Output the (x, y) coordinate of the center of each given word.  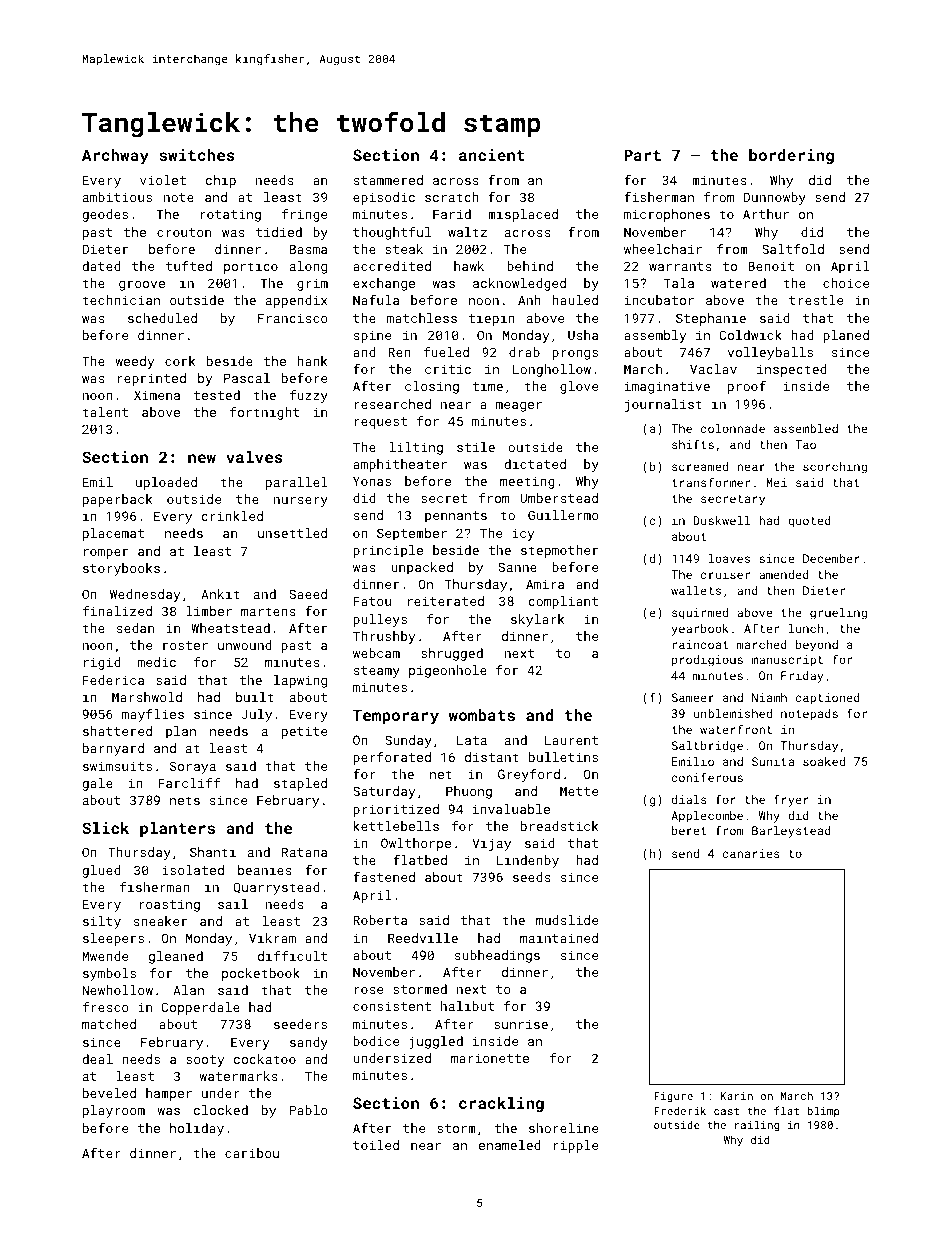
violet (163, 180)
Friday (802, 677)
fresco (106, 1007)
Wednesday (145, 595)
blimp (823, 1111)
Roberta (380, 920)
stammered (388, 180)
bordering (791, 157)
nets (185, 800)
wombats (482, 715)
